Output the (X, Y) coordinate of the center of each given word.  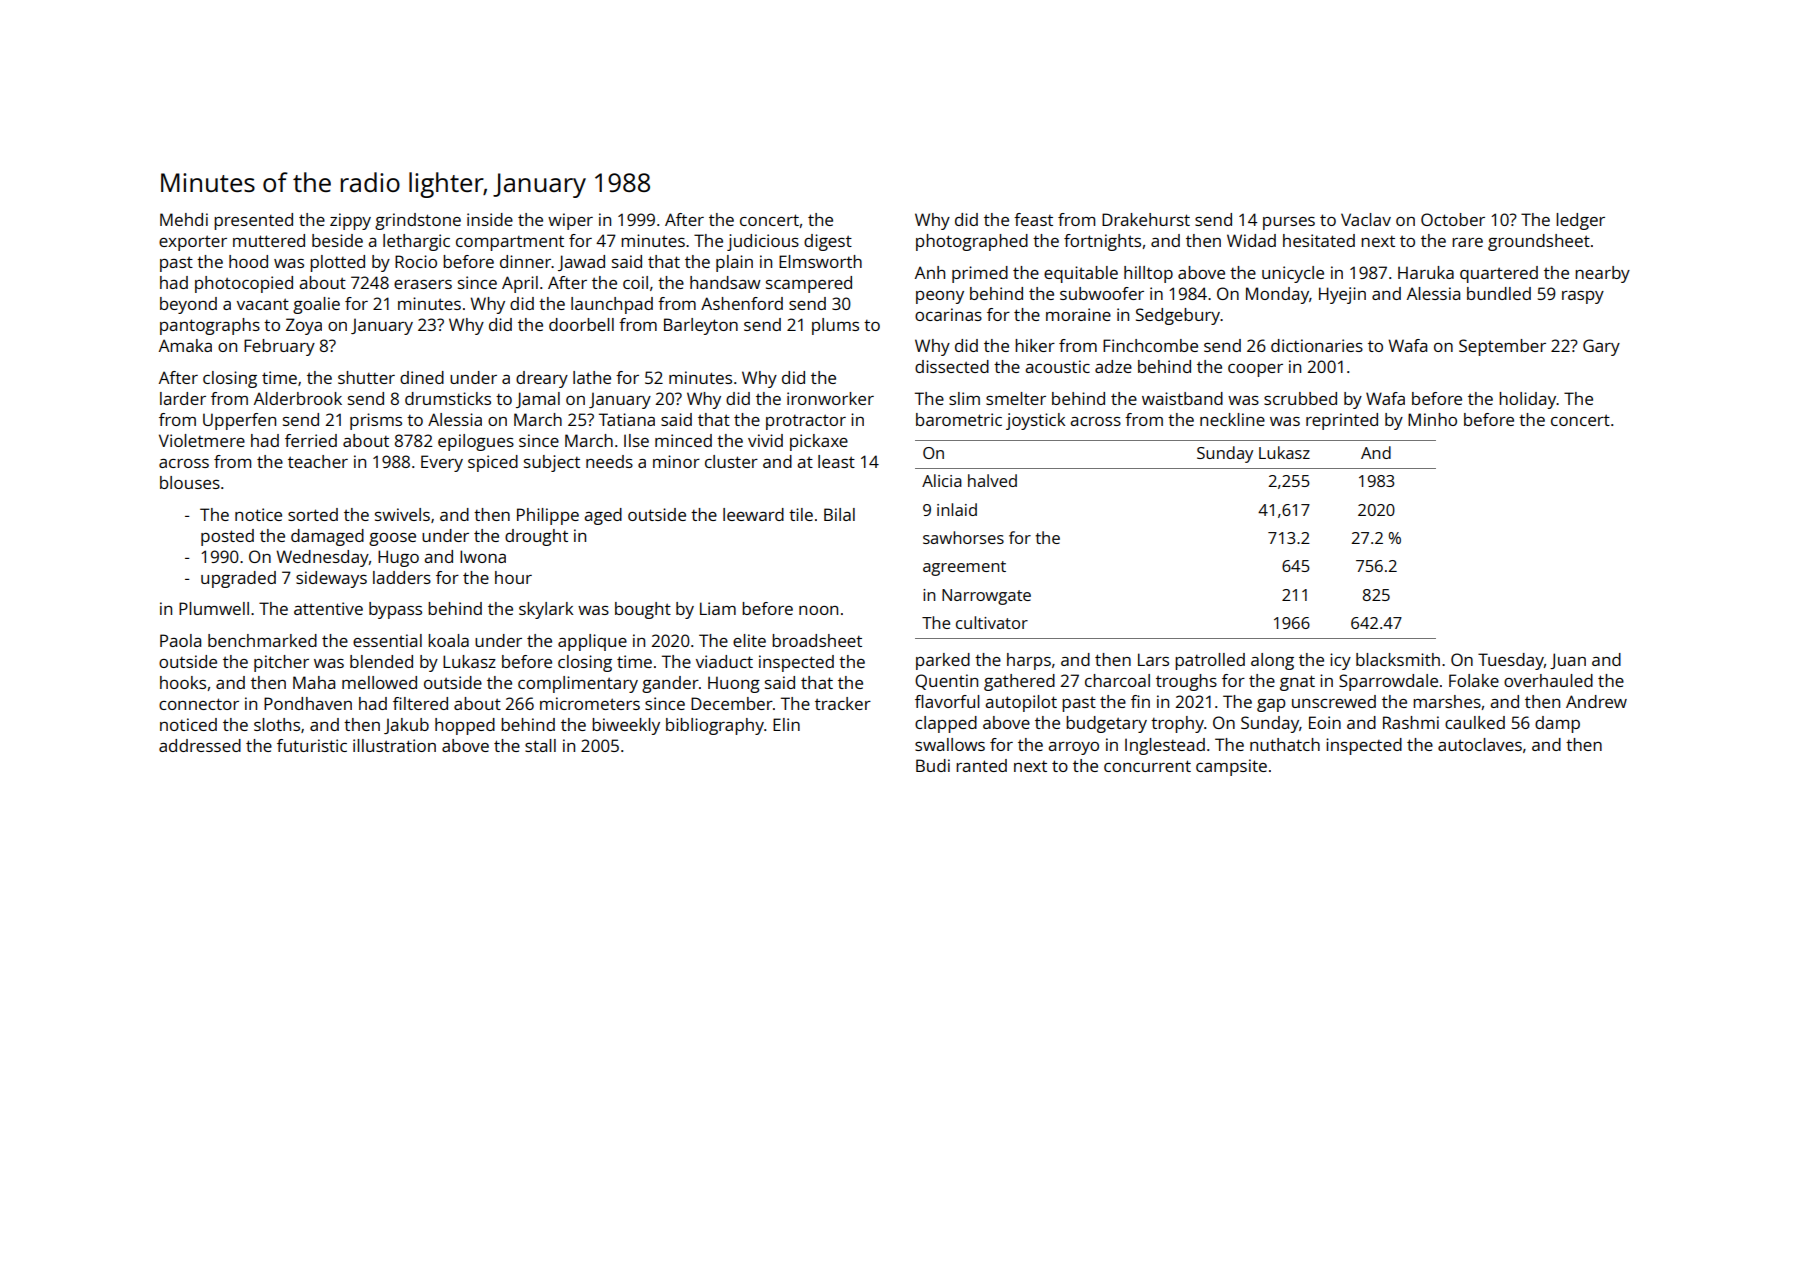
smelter (1016, 398)
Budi (933, 765)
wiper (570, 221)
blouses (190, 482)
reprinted (1342, 421)
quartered (1499, 274)
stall (540, 745)
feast (1033, 219)
